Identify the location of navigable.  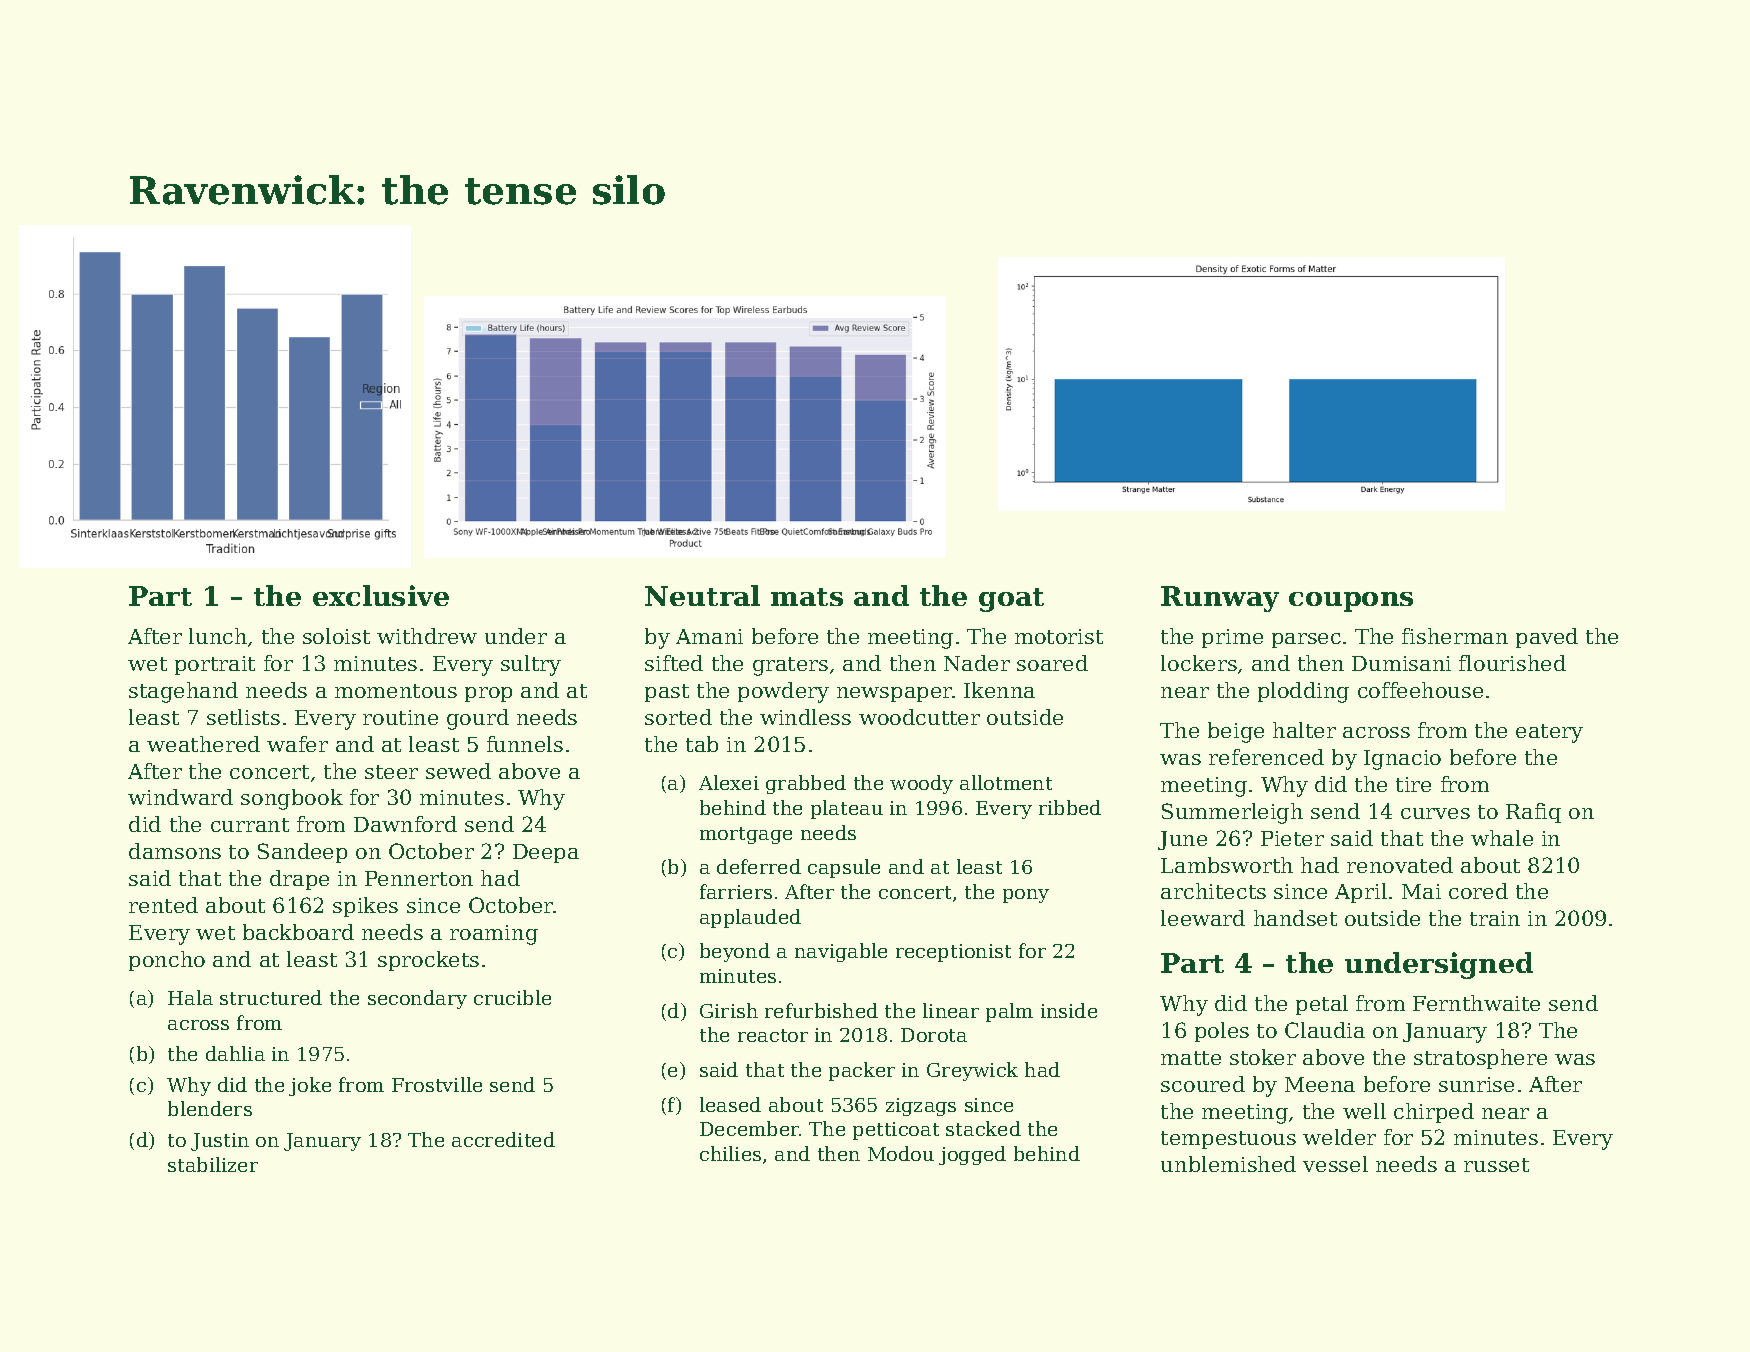
(841, 952).
